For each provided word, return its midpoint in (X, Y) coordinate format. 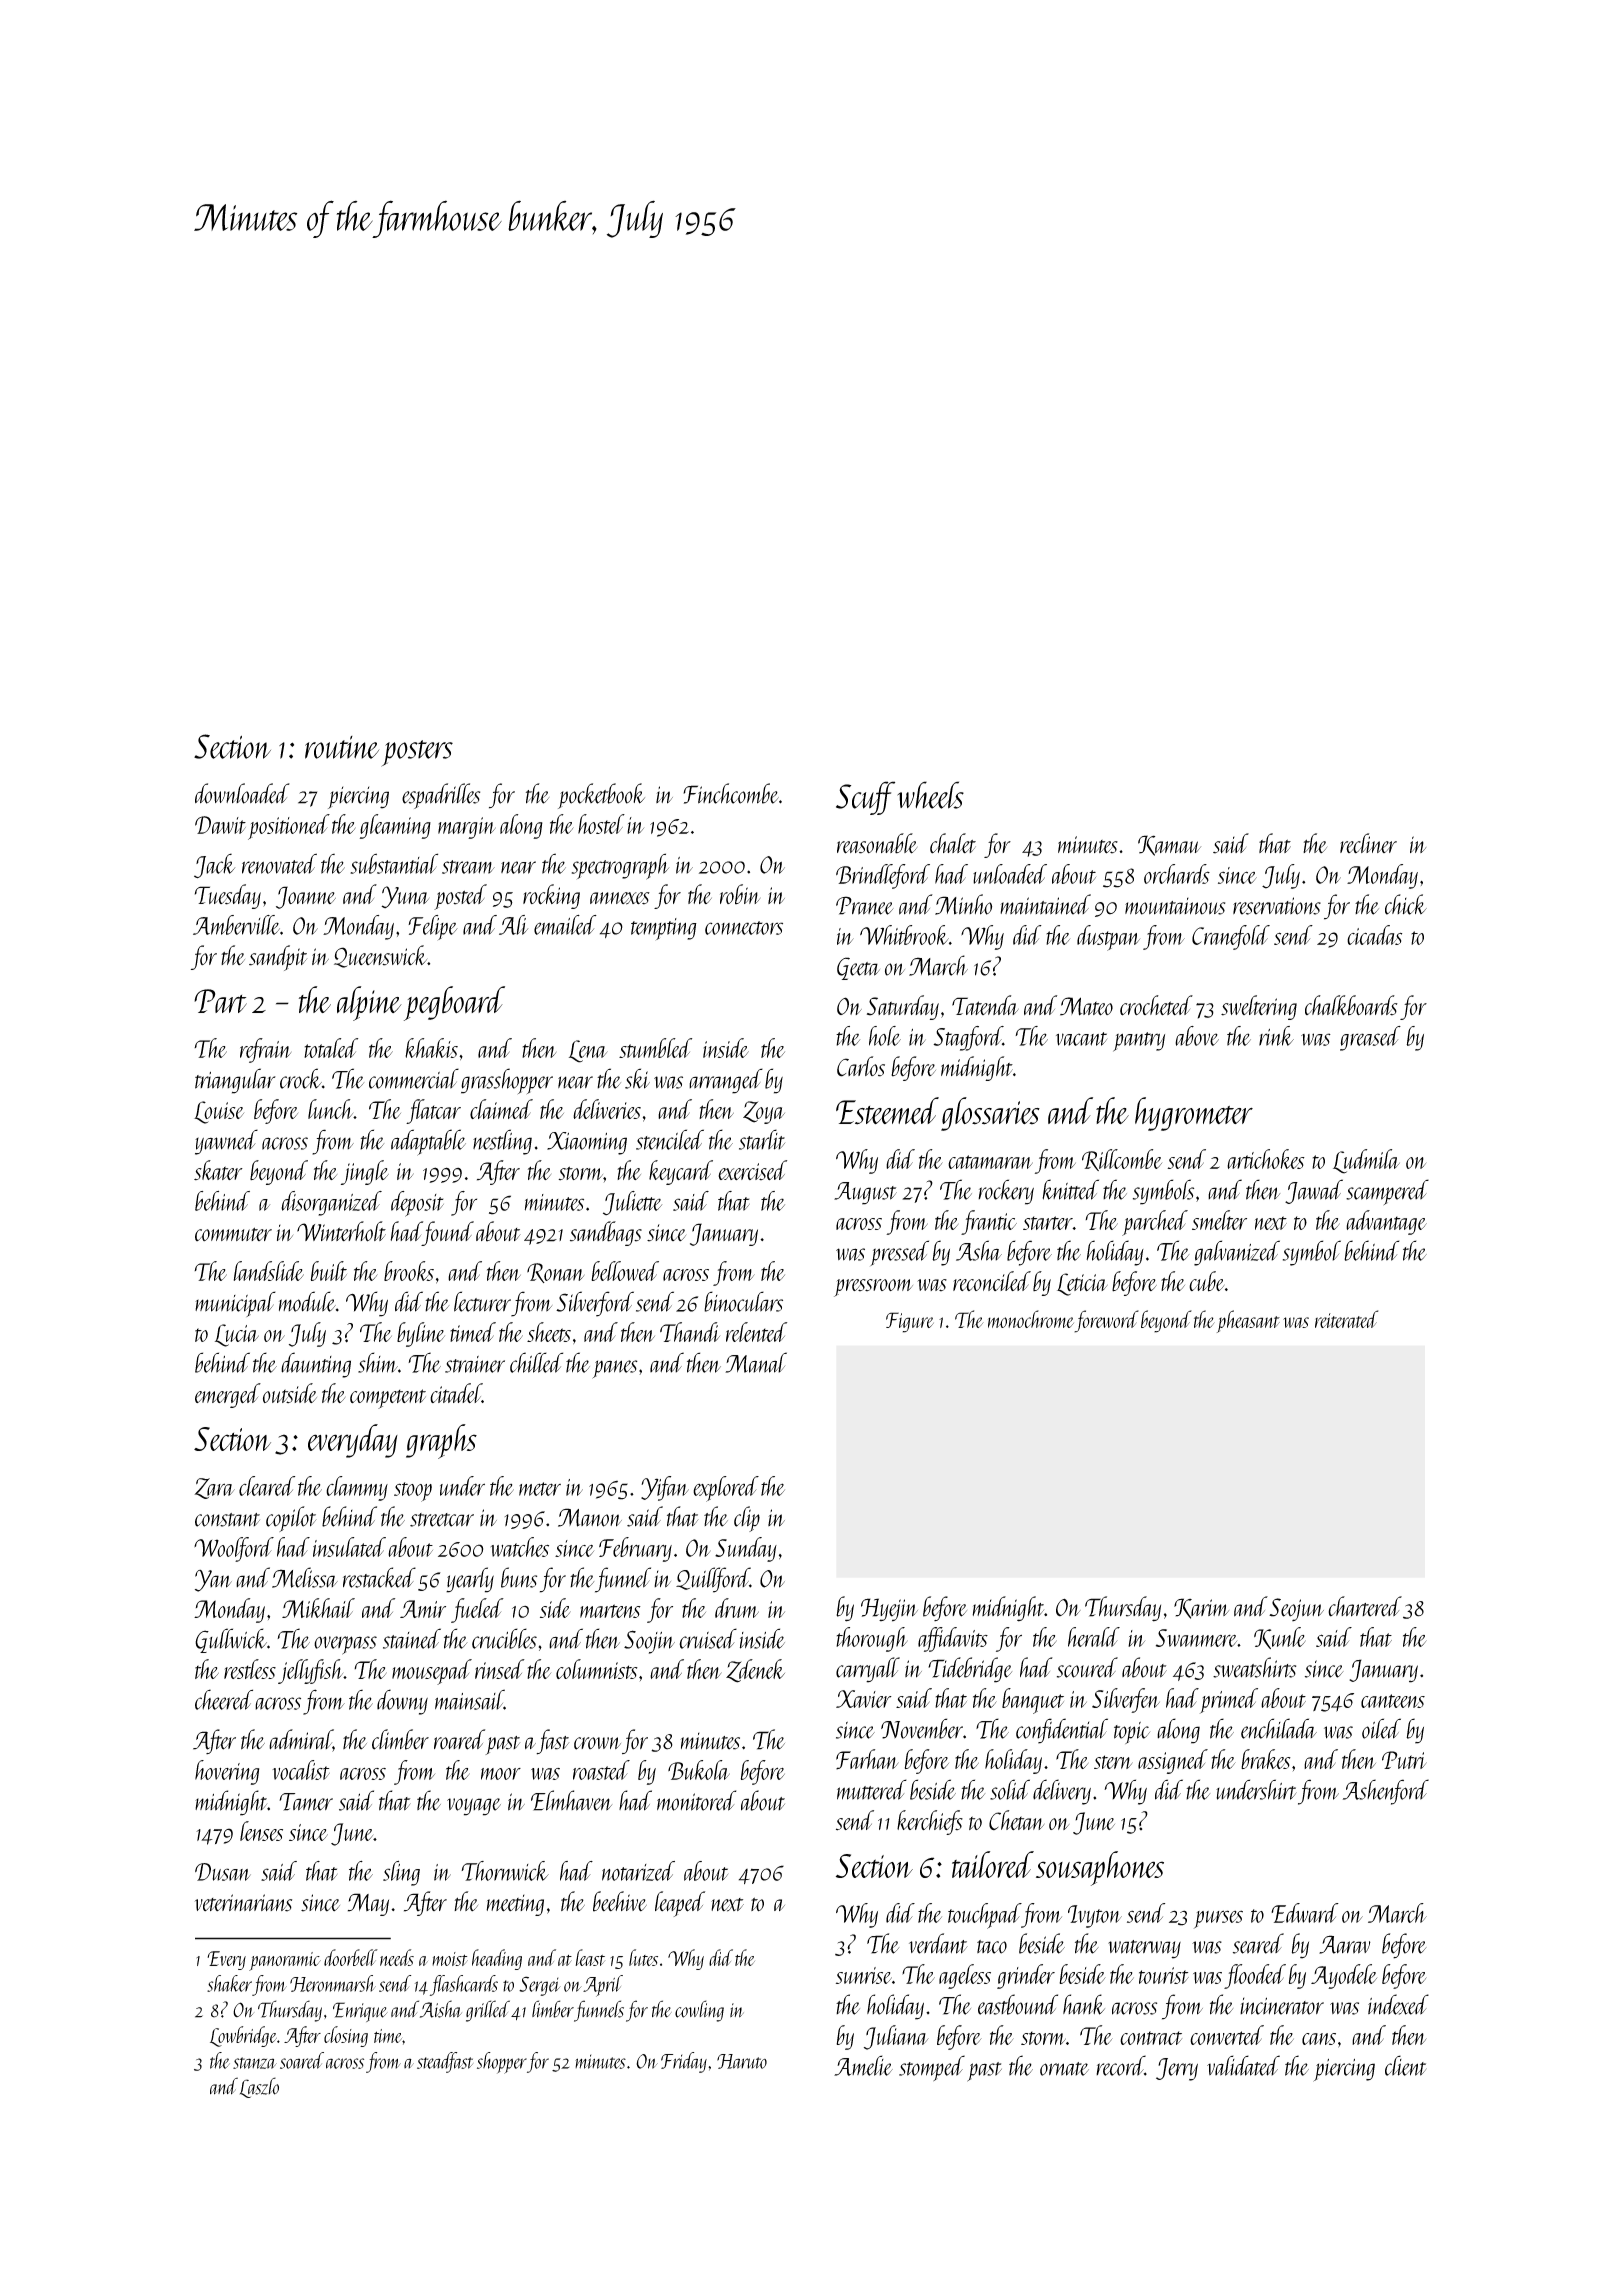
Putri (1404, 1760)
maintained (1045, 904)
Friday (684, 2062)
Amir (423, 1609)
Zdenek (755, 1671)
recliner (1368, 843)
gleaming (395, 826)
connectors (744, 928)
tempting (664, 929)
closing (346, 2036)
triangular (235, 1081)
